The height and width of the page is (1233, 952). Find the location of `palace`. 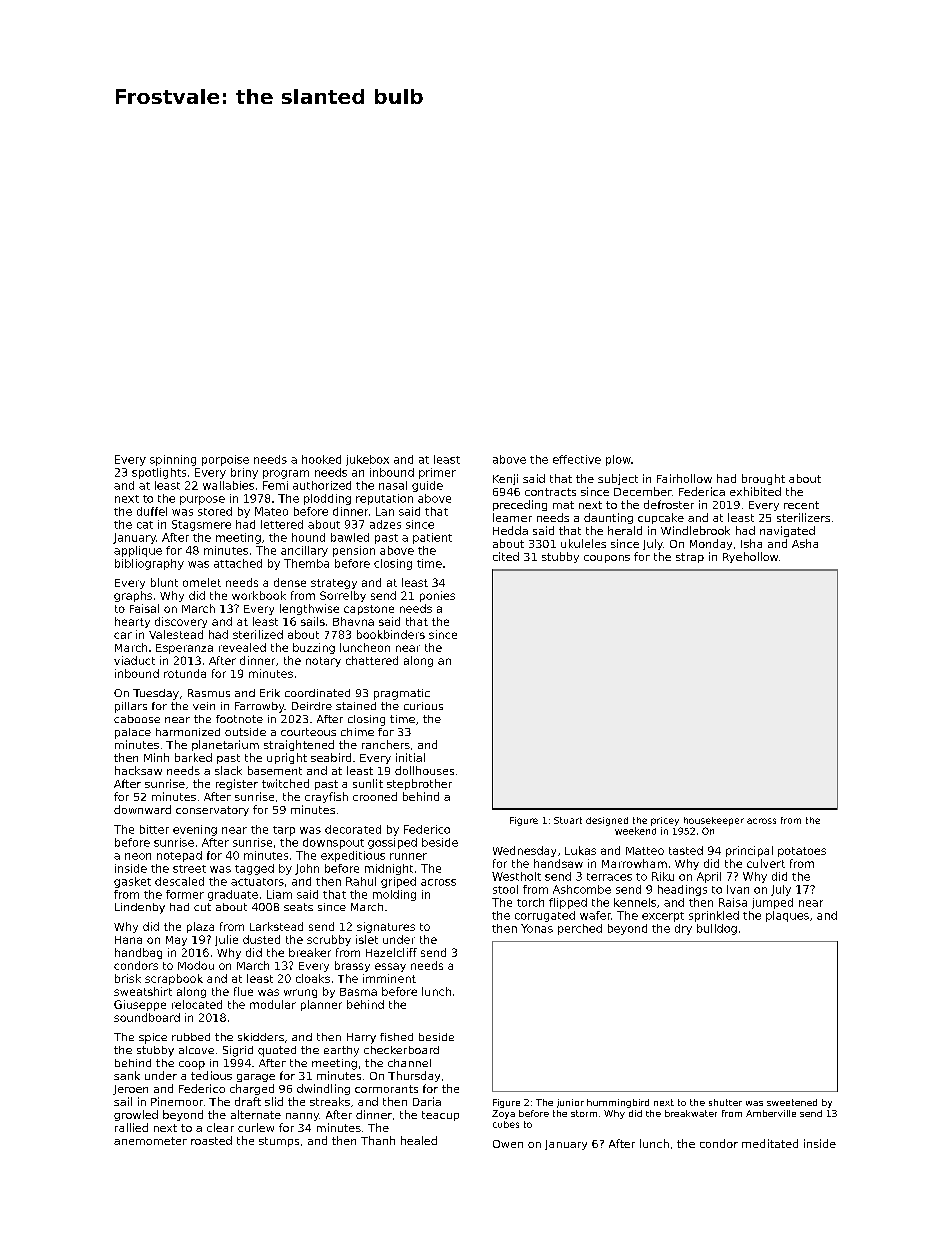

palace is located at coordinates (133, 733).
